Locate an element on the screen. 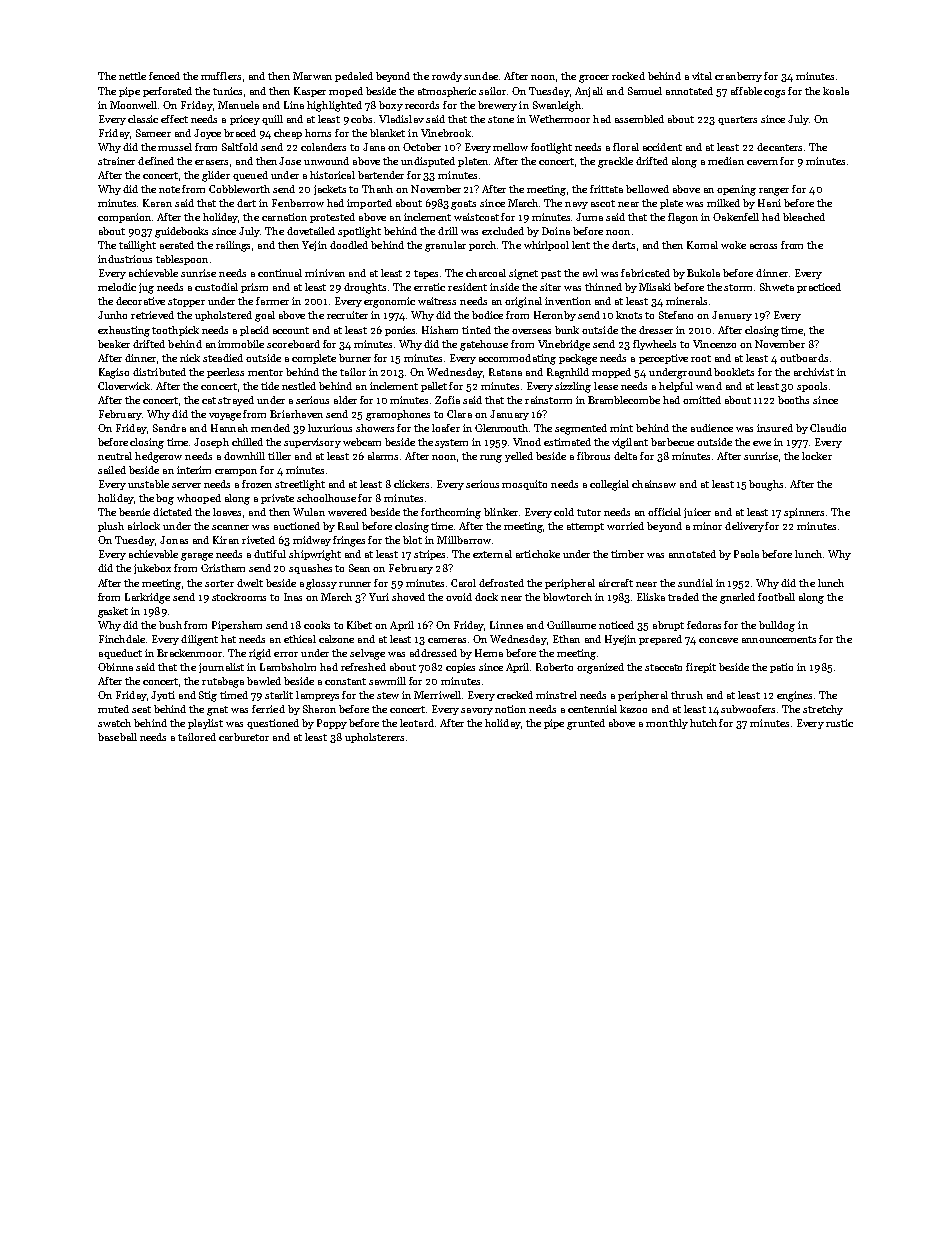 The width and height of the screenshot is (952, 1233). gasket is located at coordinates (113, 612).
